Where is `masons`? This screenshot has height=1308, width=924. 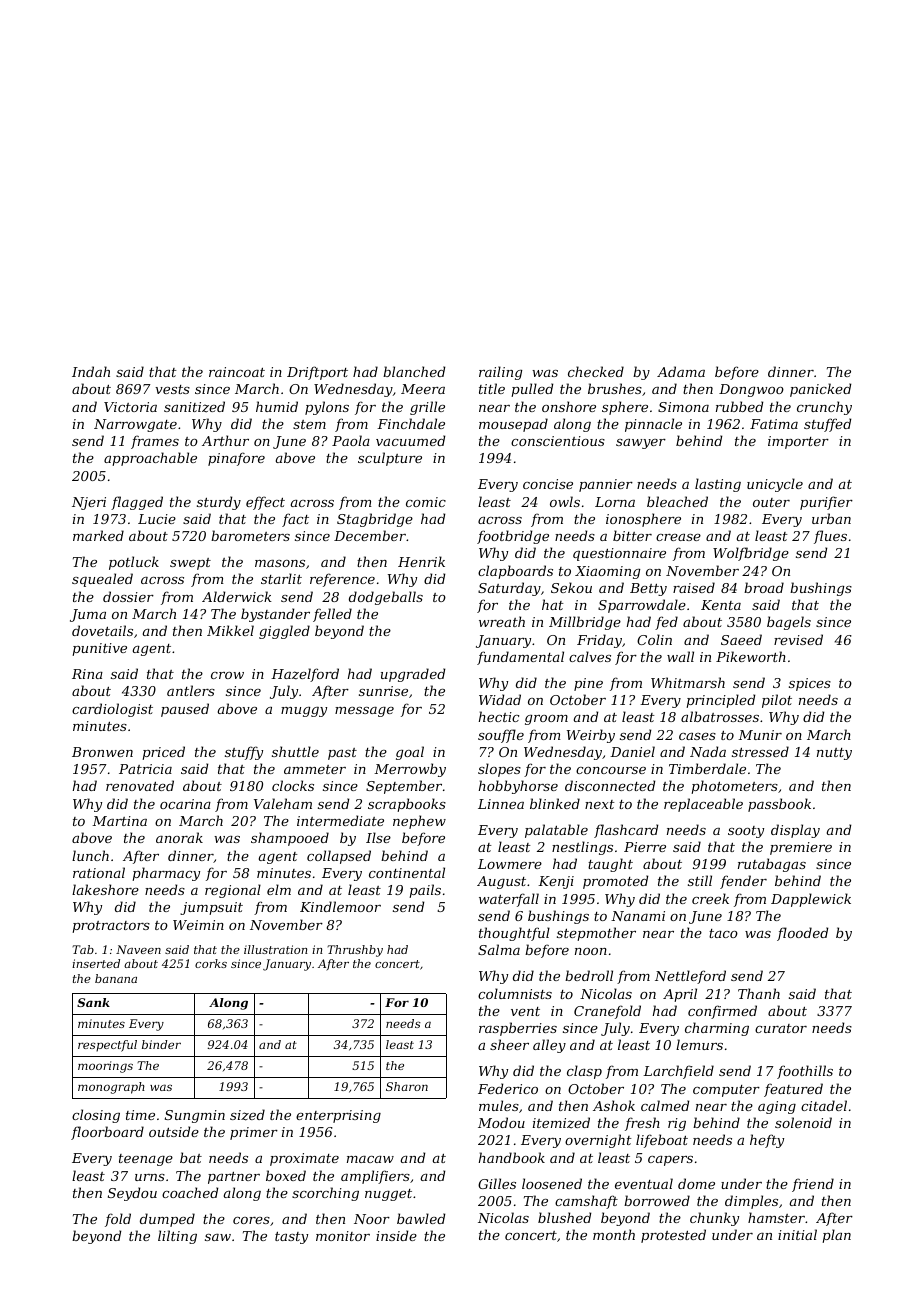
masons is located at coordinates (280, 563).
